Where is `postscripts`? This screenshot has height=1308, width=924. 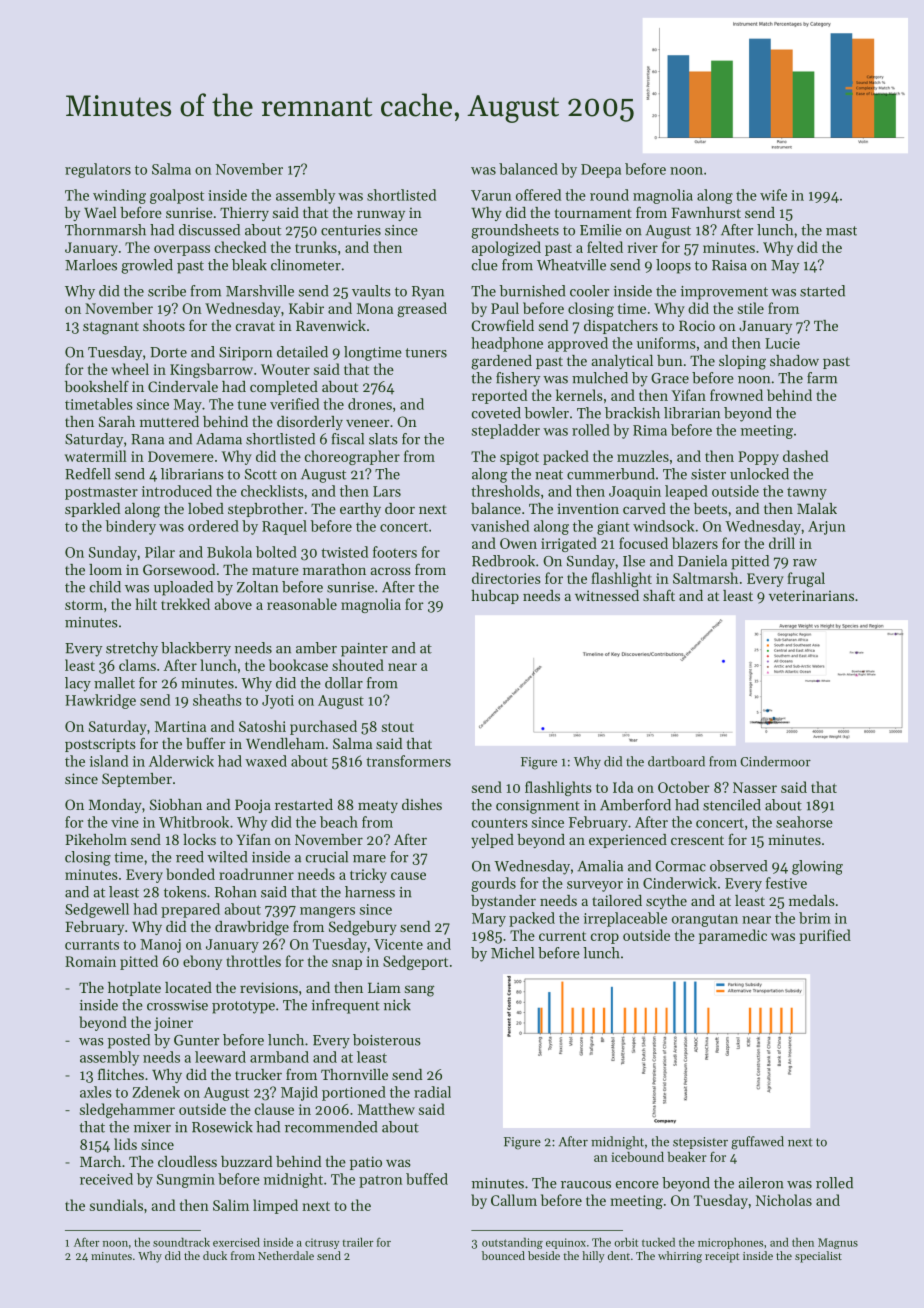 postscripts is located at coordinates (100, 745).
